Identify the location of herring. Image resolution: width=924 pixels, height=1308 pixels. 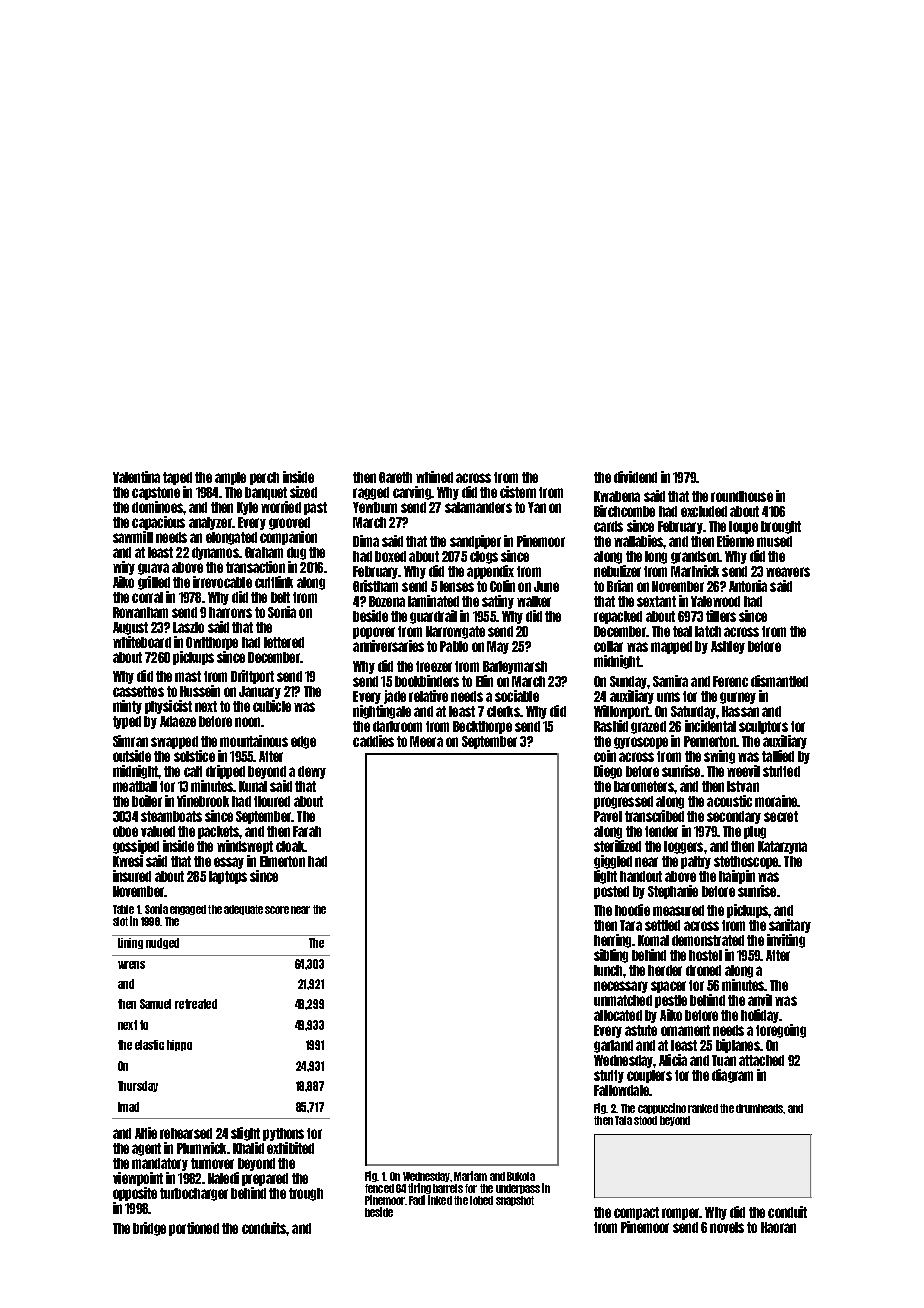
(612, 941).
